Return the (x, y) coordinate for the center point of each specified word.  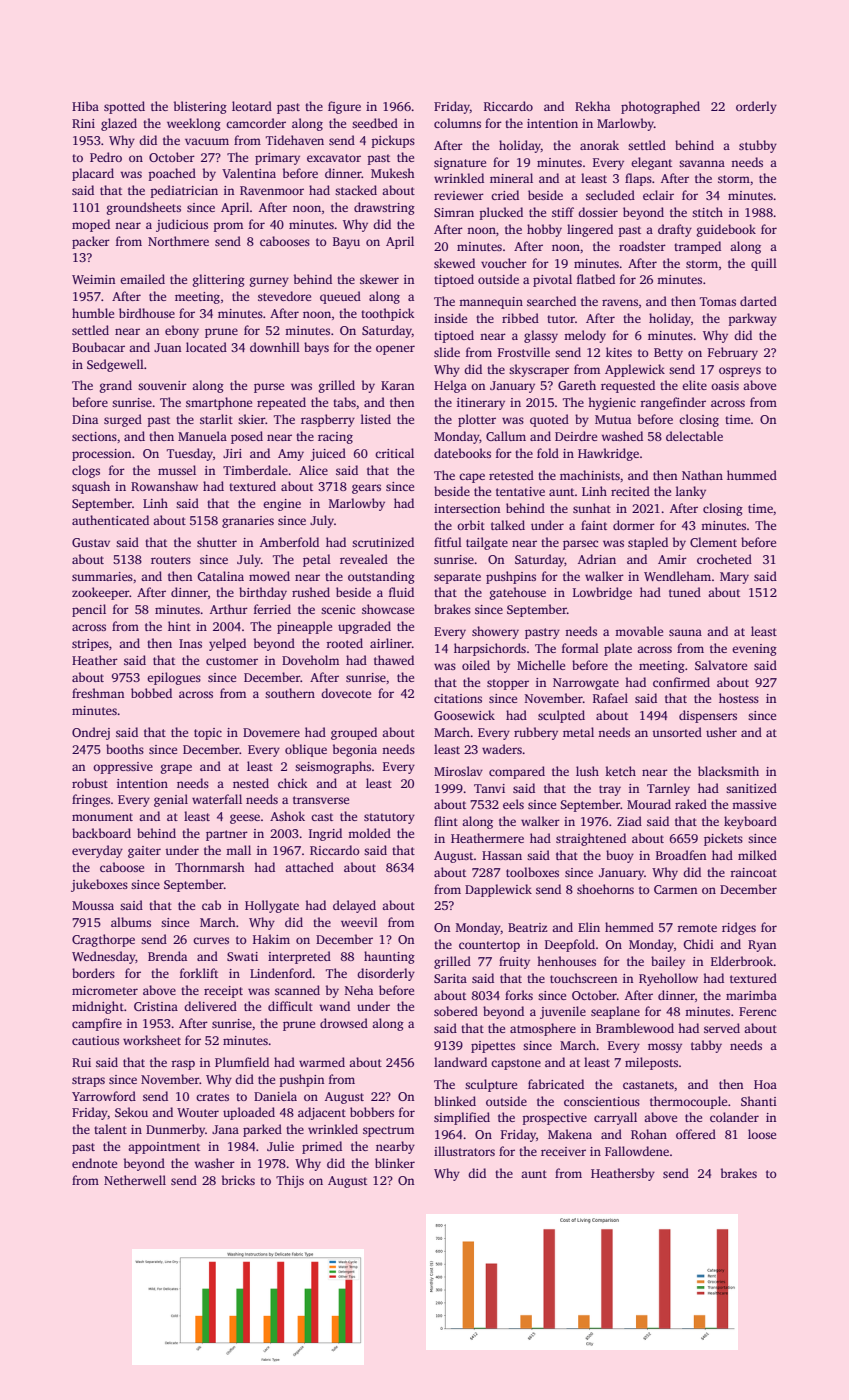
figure (344, 107)
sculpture (491, 1085)
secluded (610, 195)
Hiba (85, 106)
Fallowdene (637, 1151)
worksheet (152, 1040)
